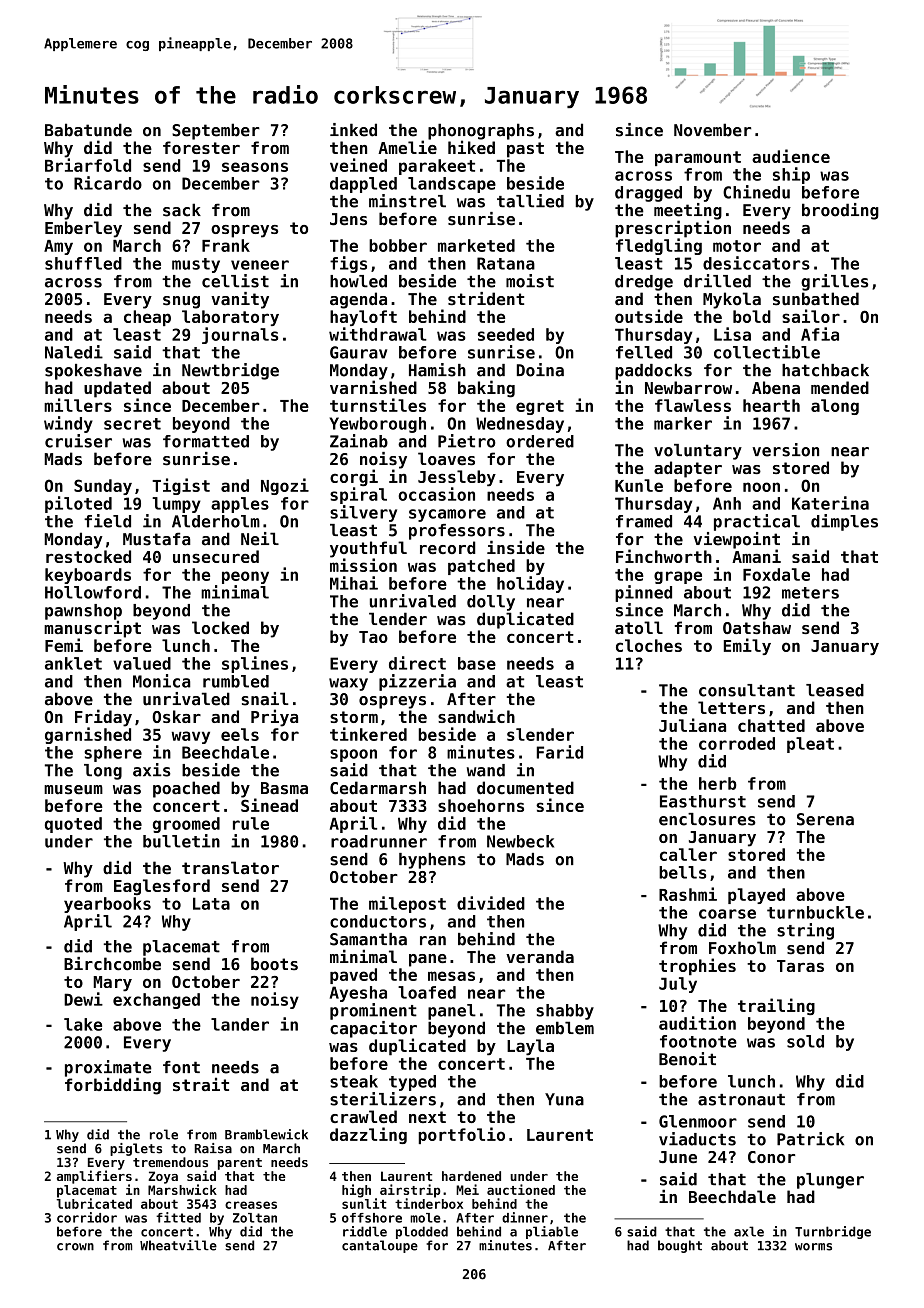 This screenshot has height=1308, width=924. I want to click on yearbooks, so click(107, 905).
